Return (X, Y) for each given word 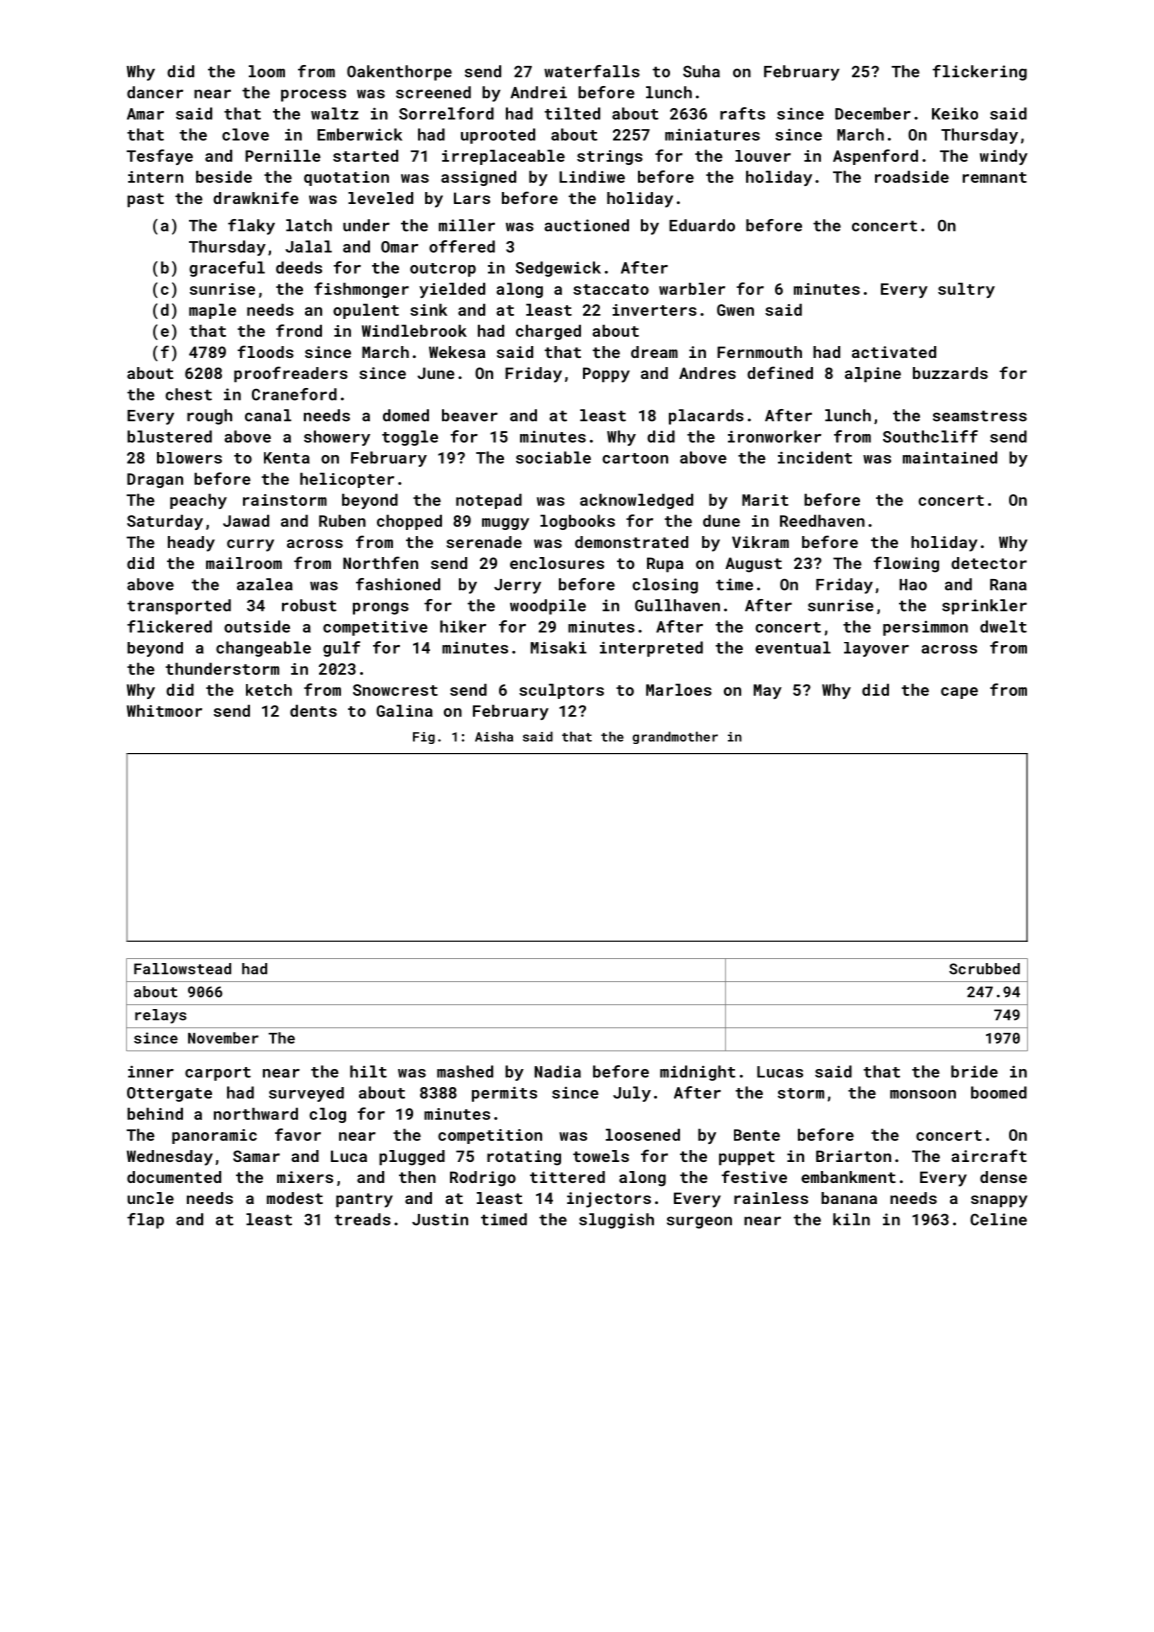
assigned (478, 178)
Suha (701, 71)
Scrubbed (984, 969)
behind (155, 1114)
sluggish (616, 1221)
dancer (155, 92)
